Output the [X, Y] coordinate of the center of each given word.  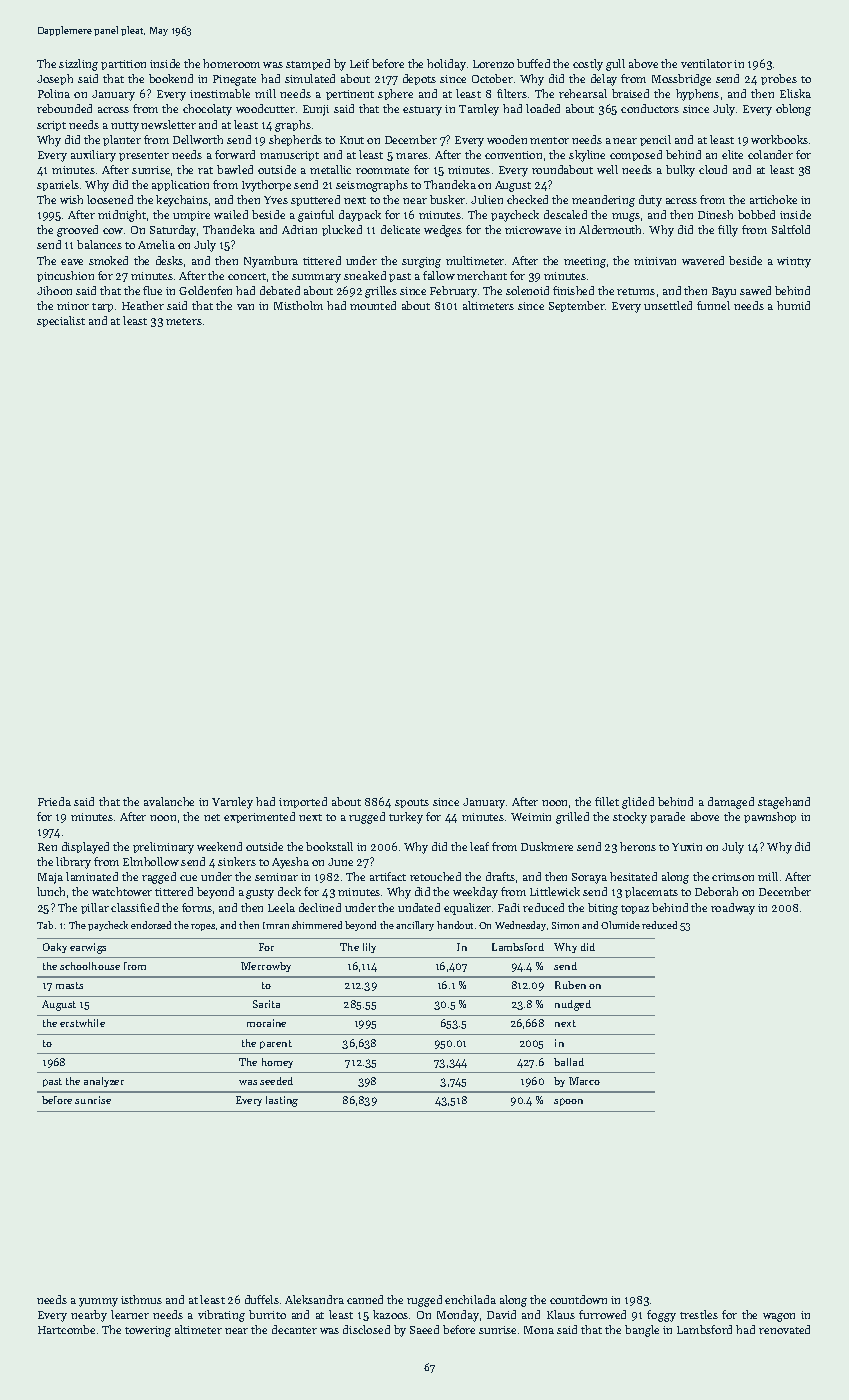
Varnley [232, 803]
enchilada [470, 1299]
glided [638, 803]
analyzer [104, 1082]
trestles [699, 1314]
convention [513, 155]
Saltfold [791, 229]
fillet [607, 801]
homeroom [231, 63]
